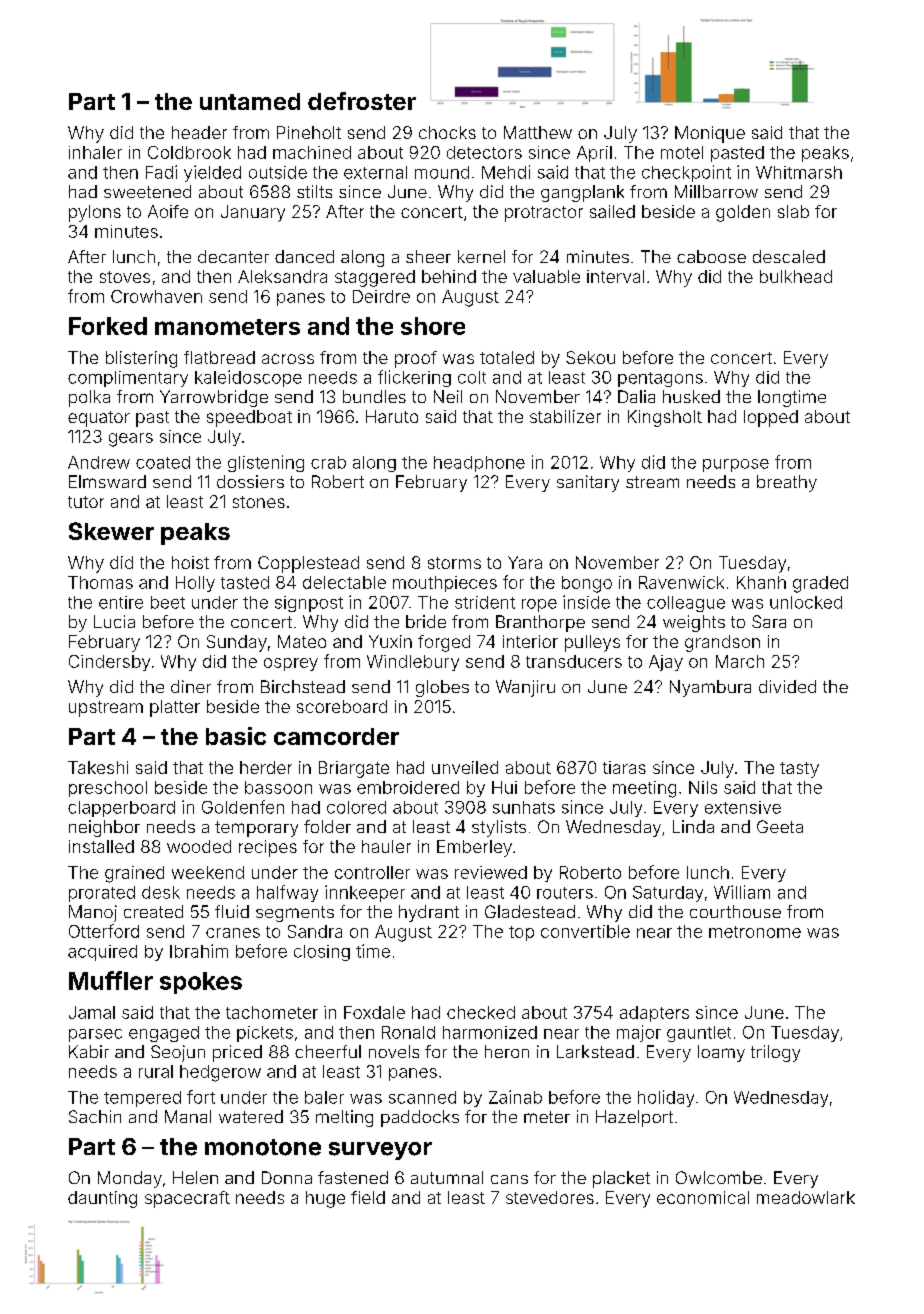  Describe the element at coordinates (98, 767) in the page. I see `Takeshi` at that location.
